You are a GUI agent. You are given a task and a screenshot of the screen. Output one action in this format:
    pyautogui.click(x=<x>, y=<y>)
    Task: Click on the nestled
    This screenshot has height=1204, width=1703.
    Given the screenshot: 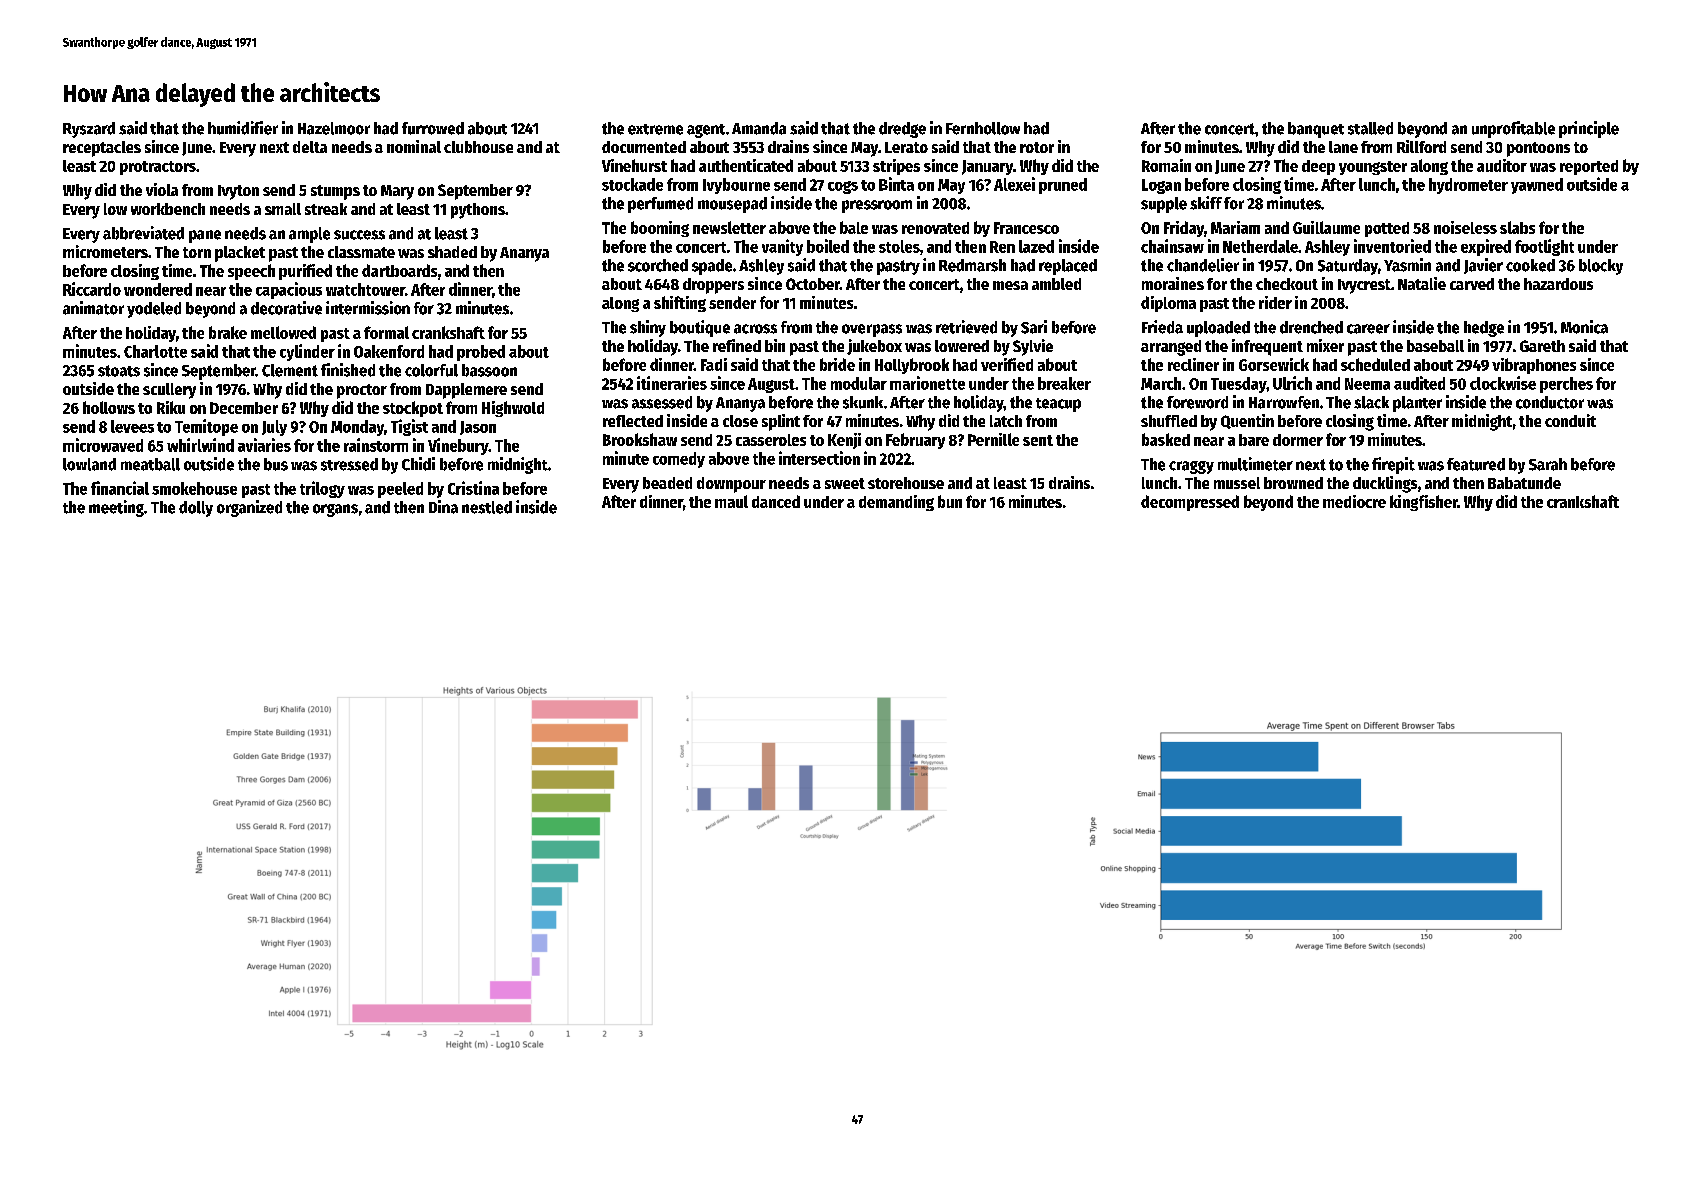 What is the action you would take?
    pyautogui.click(x=487, y=507)
